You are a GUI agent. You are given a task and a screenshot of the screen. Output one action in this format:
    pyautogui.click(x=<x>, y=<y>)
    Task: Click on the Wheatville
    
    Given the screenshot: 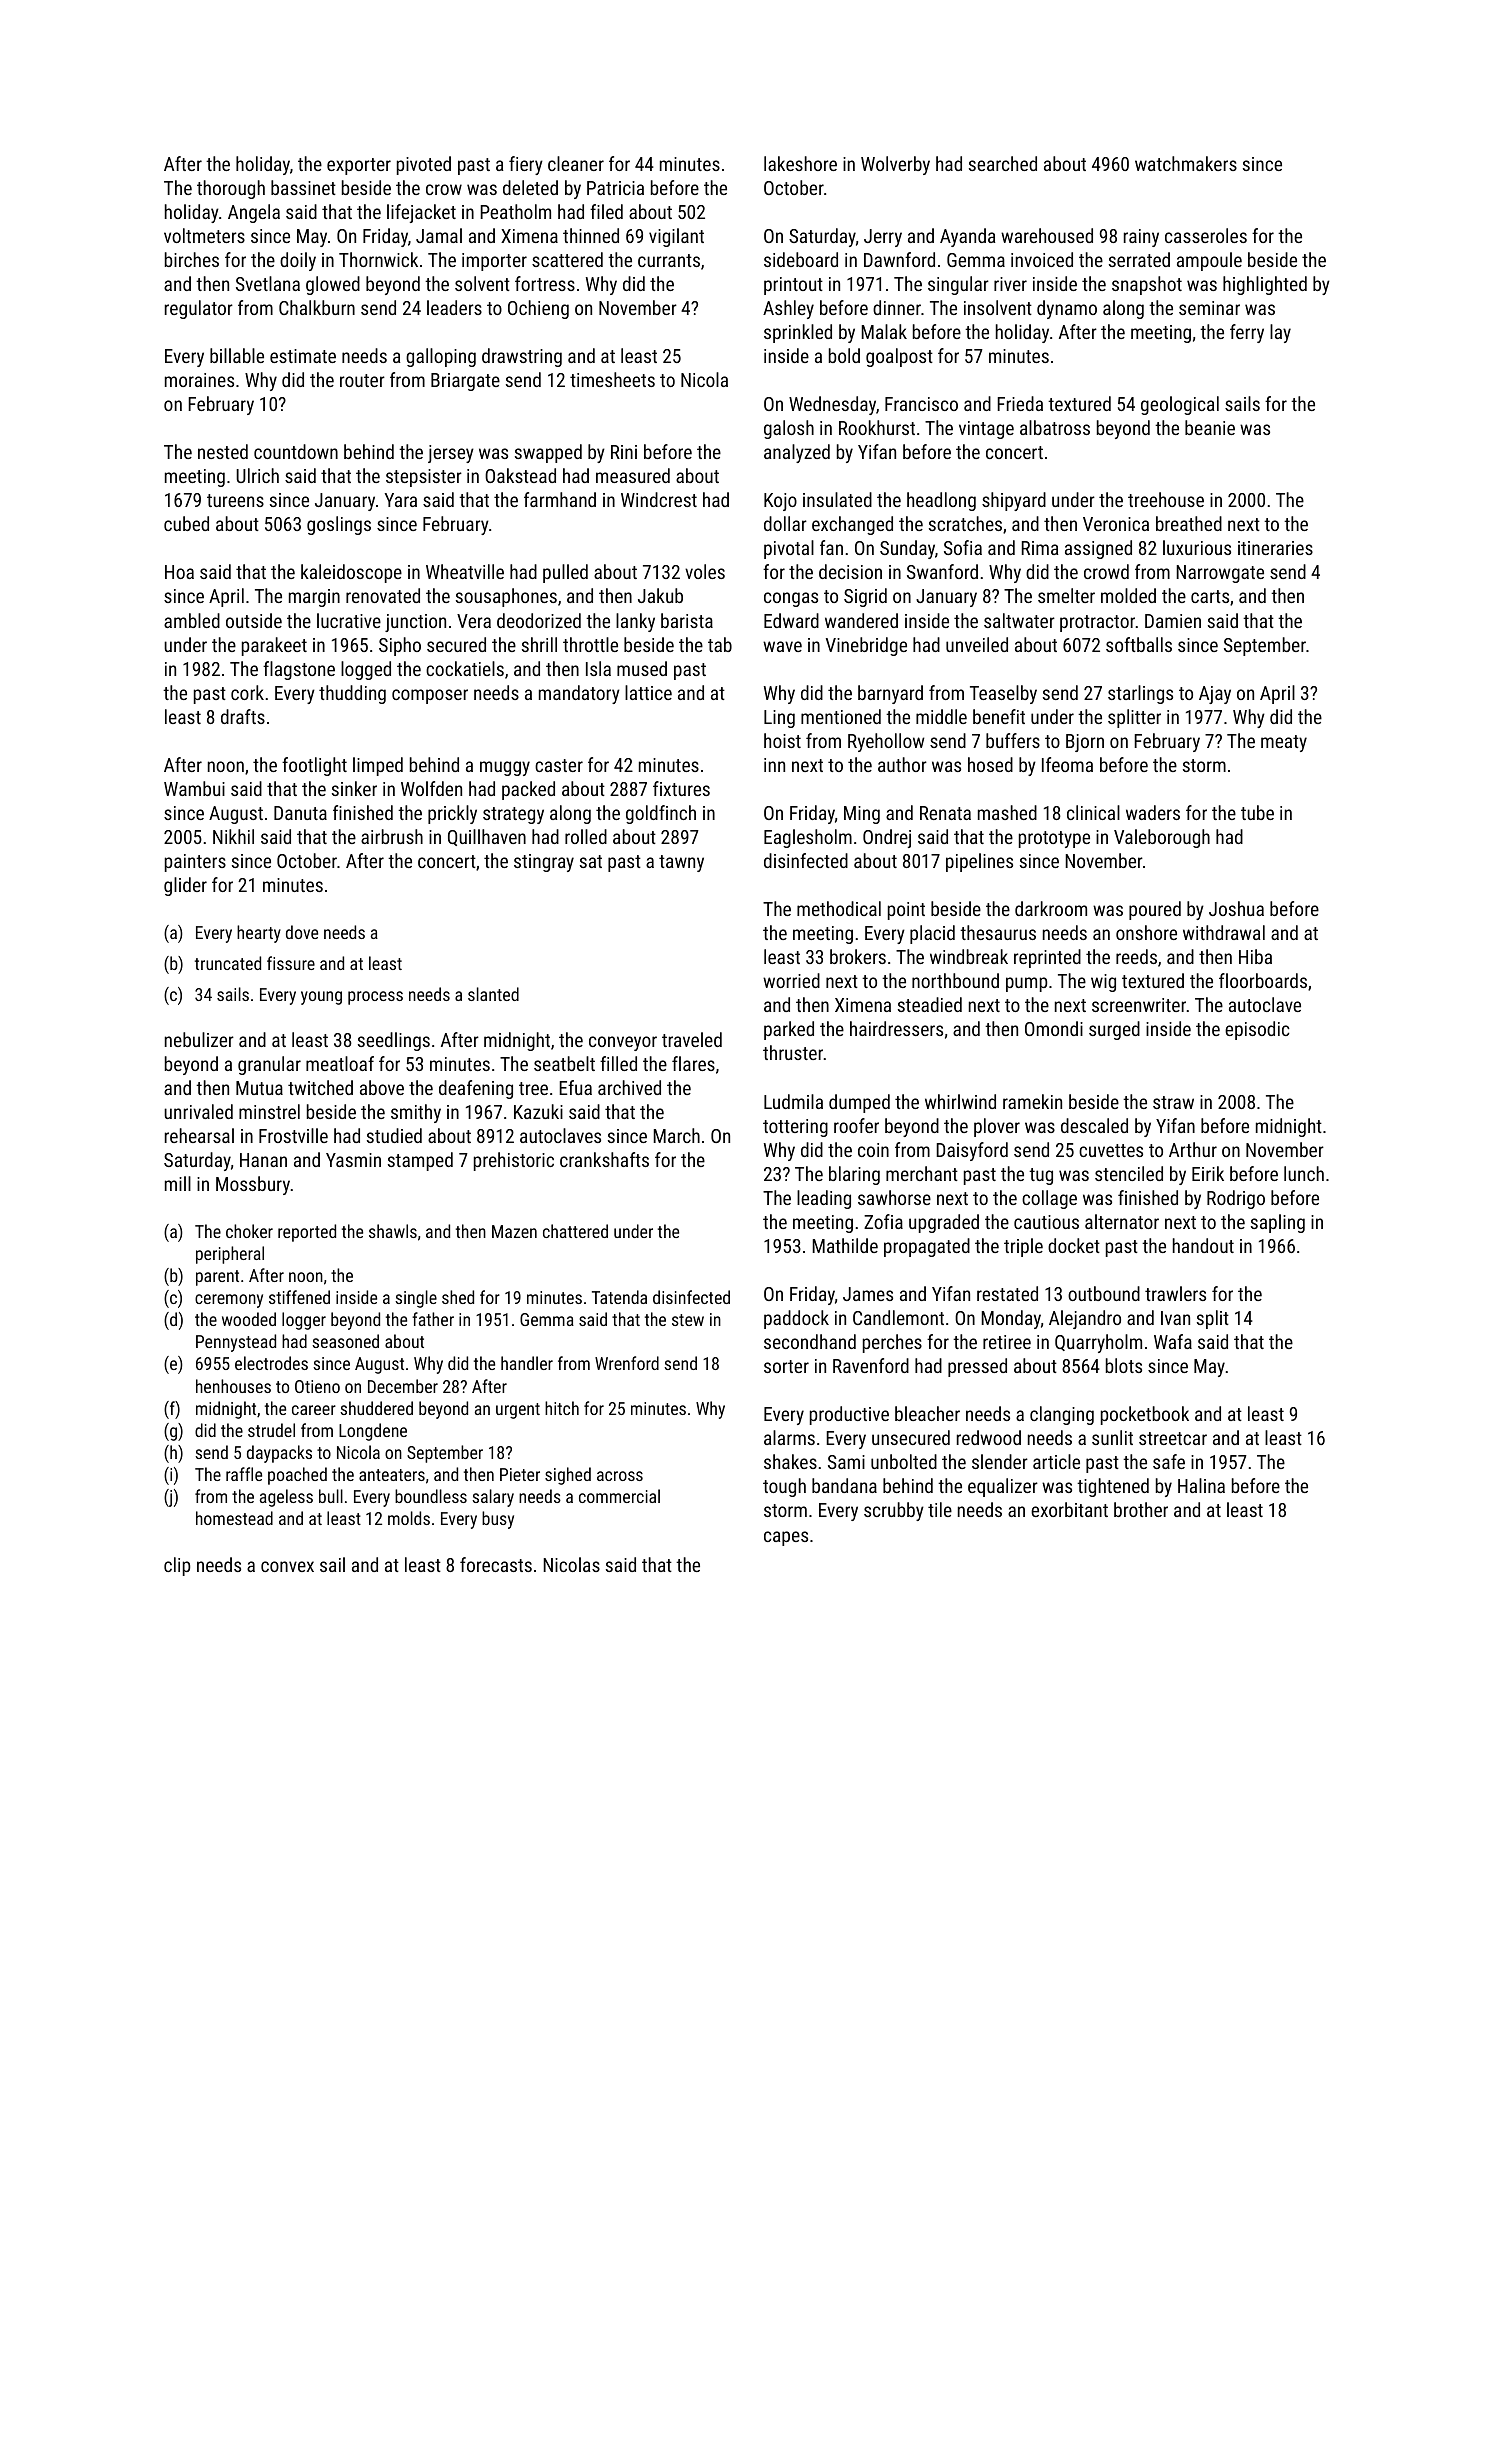 What is the action you would take?
    pyautogui.click(x=465, y=571)
